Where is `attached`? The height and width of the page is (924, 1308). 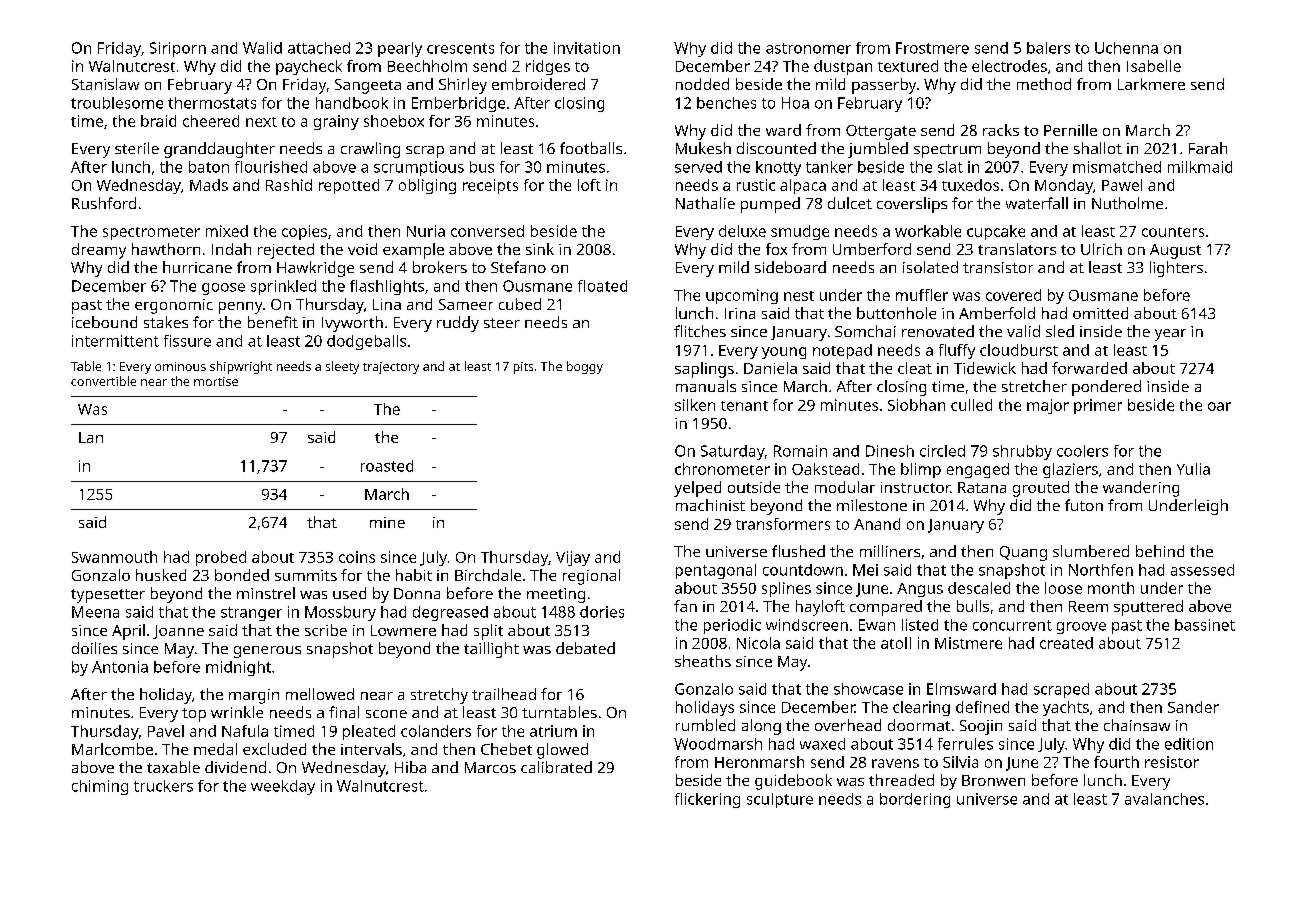 attached is located at coordinates (319, 48).
